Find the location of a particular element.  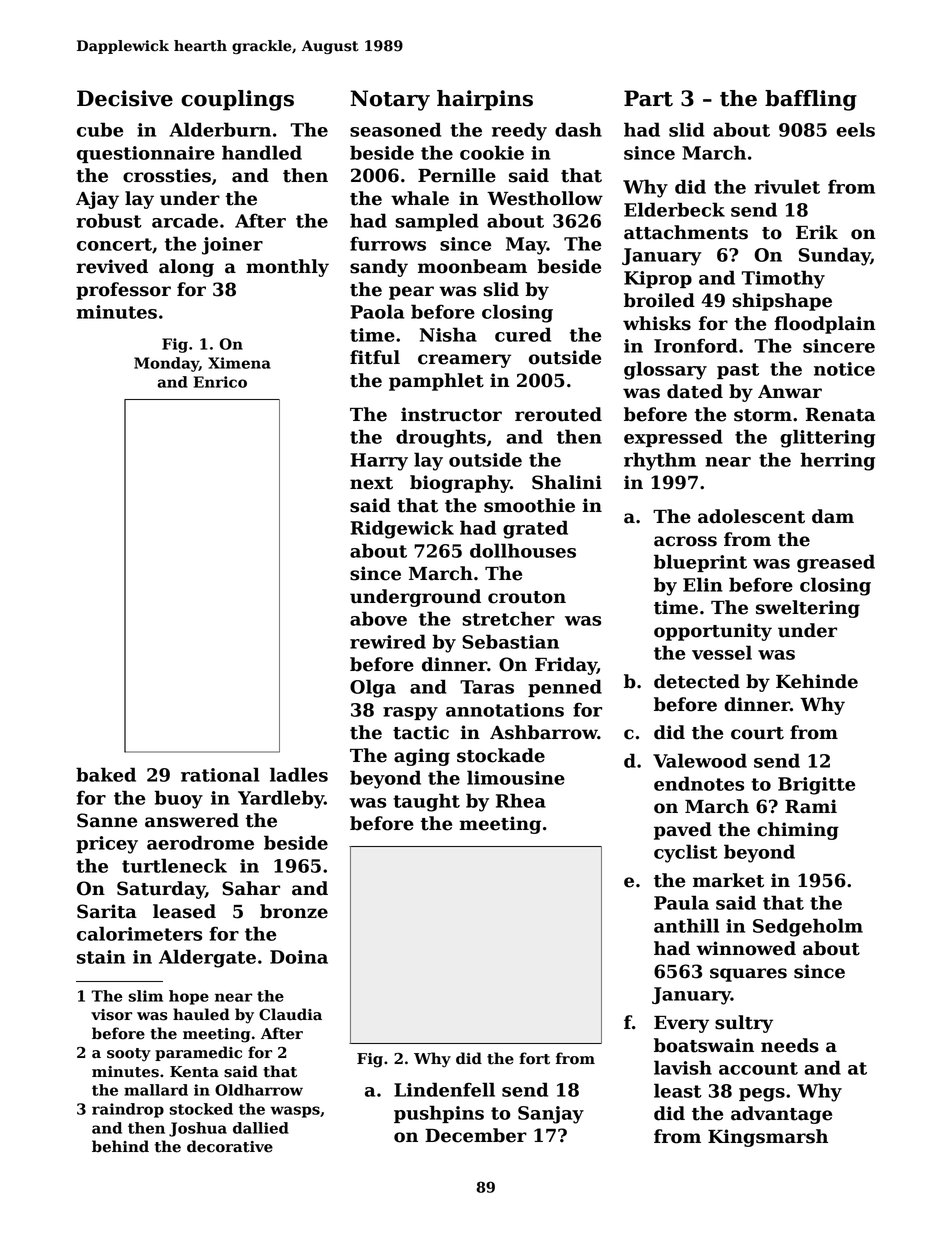

Decisive is located at coordinates (125, 98).
